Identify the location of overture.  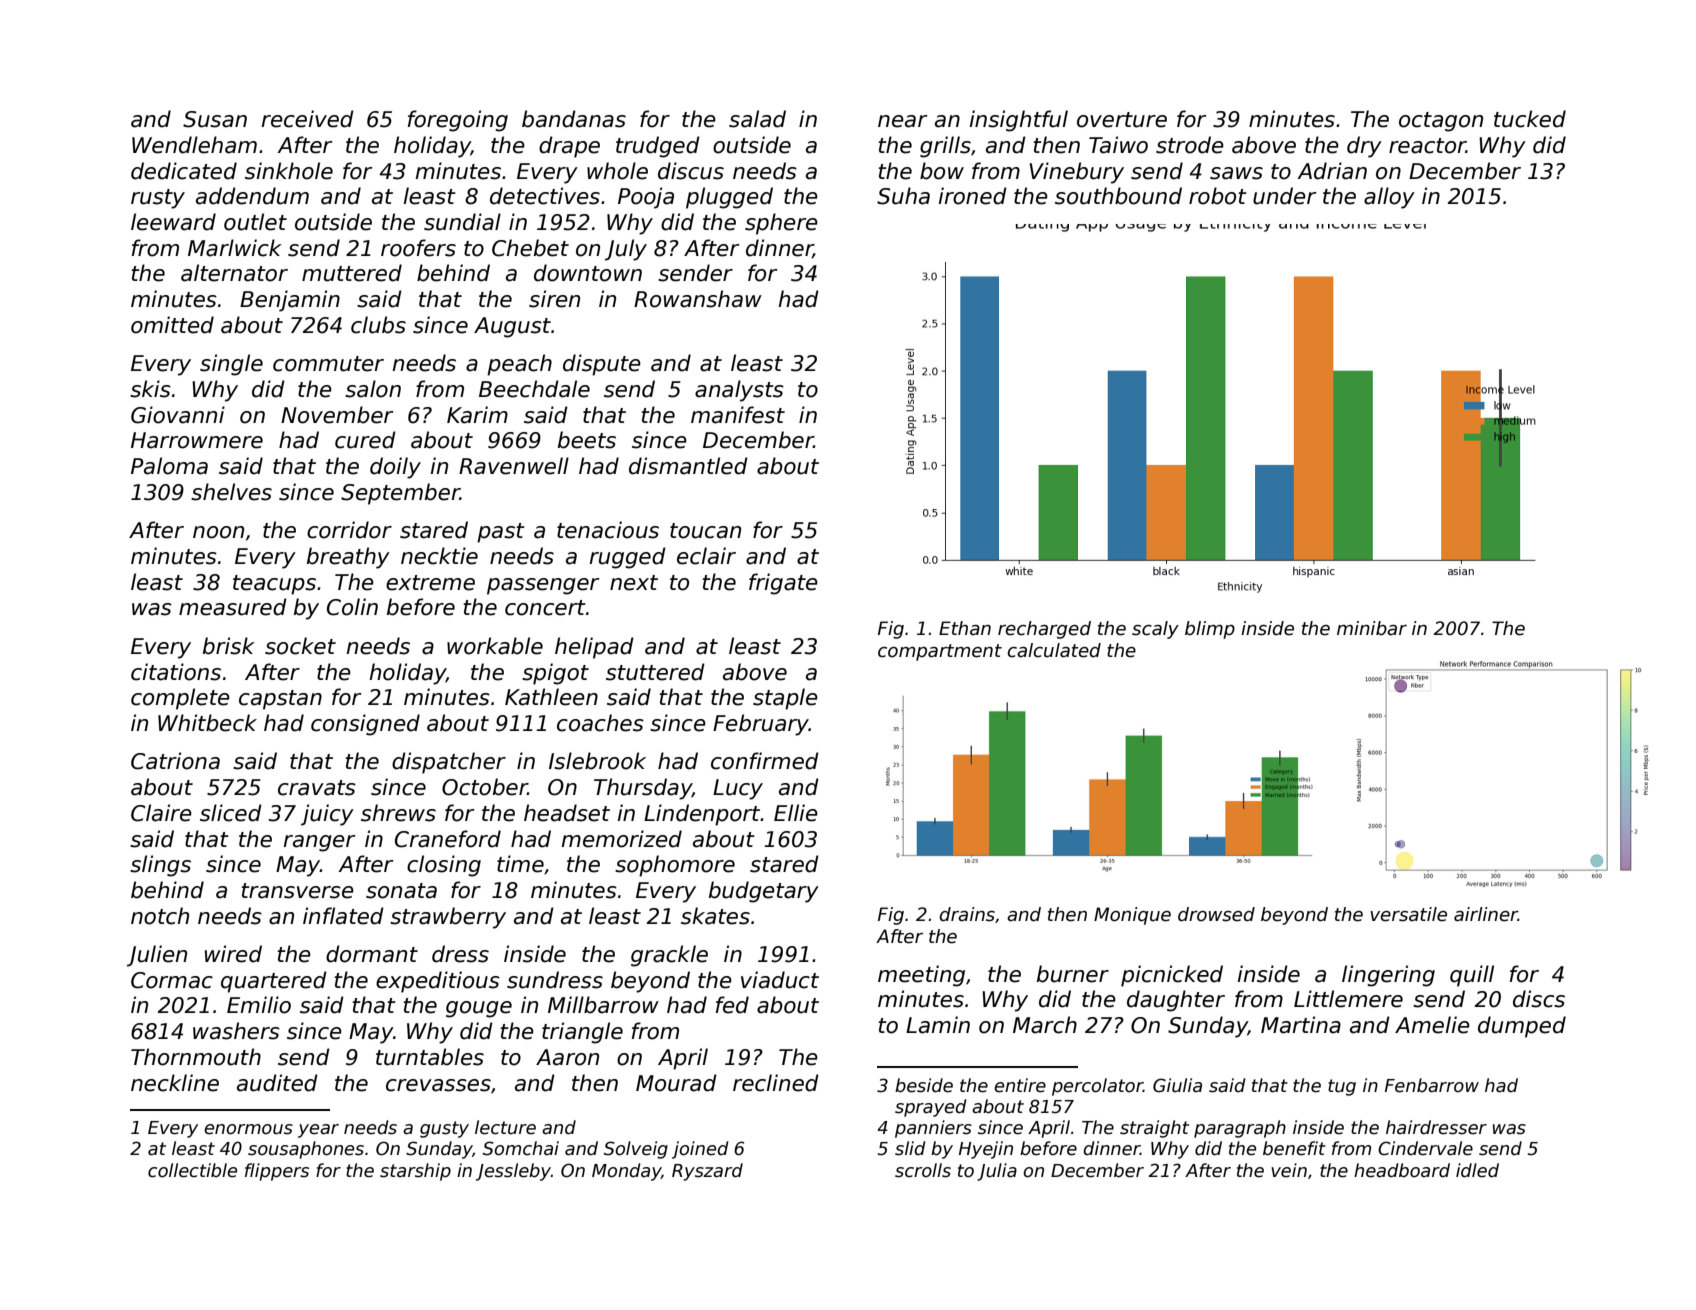
(1122, 120).
